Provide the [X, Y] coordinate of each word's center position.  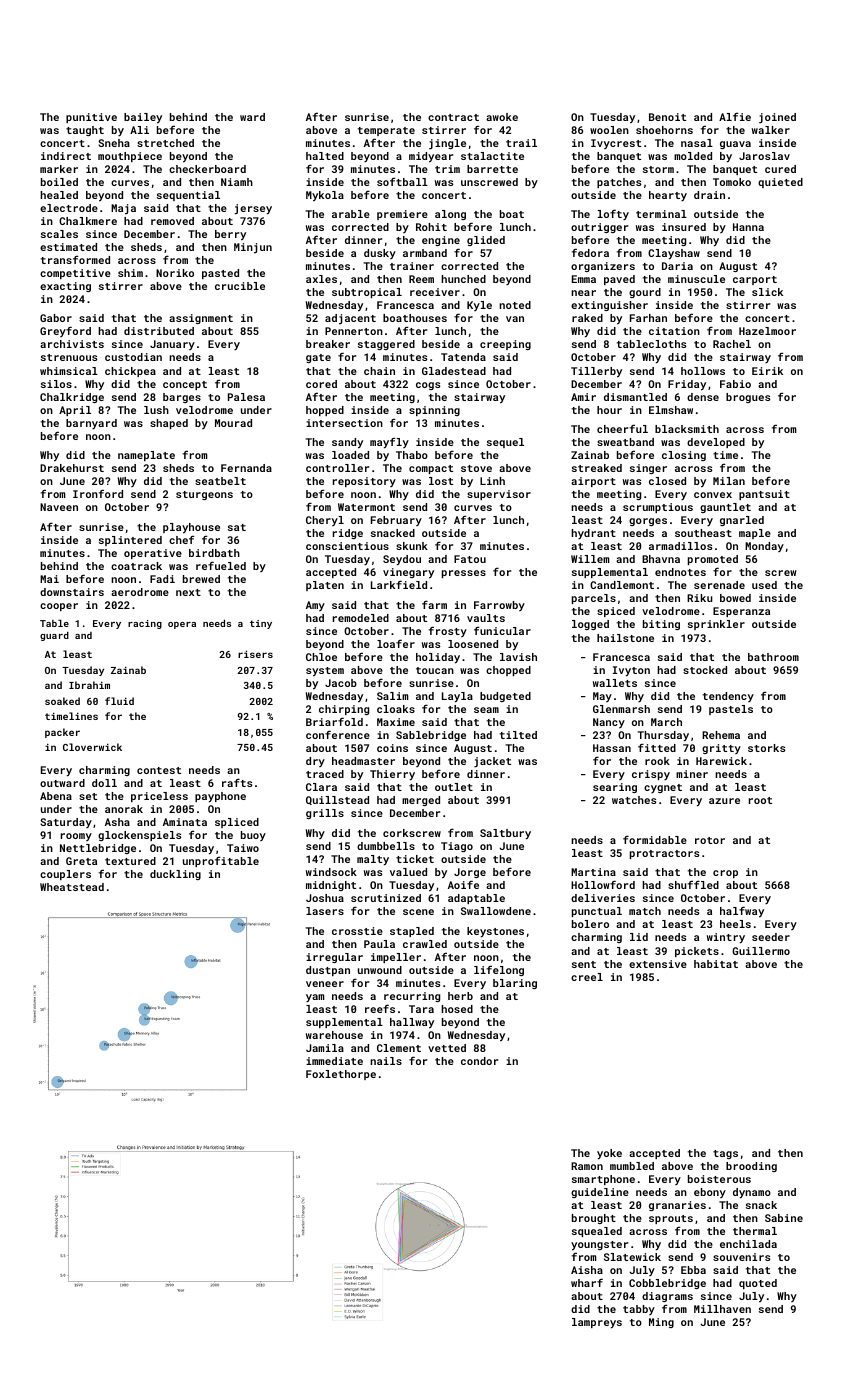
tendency [728, 697]
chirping [344, 710]
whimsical [69, 371]
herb [460, 996]
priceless [159, 797]
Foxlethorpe [341, 1075]
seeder [771, 937]
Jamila [325, 1048]
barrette [492, 169]
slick [767, 292]
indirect [66, 156]
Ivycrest [616, 144]
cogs [428, 386]
